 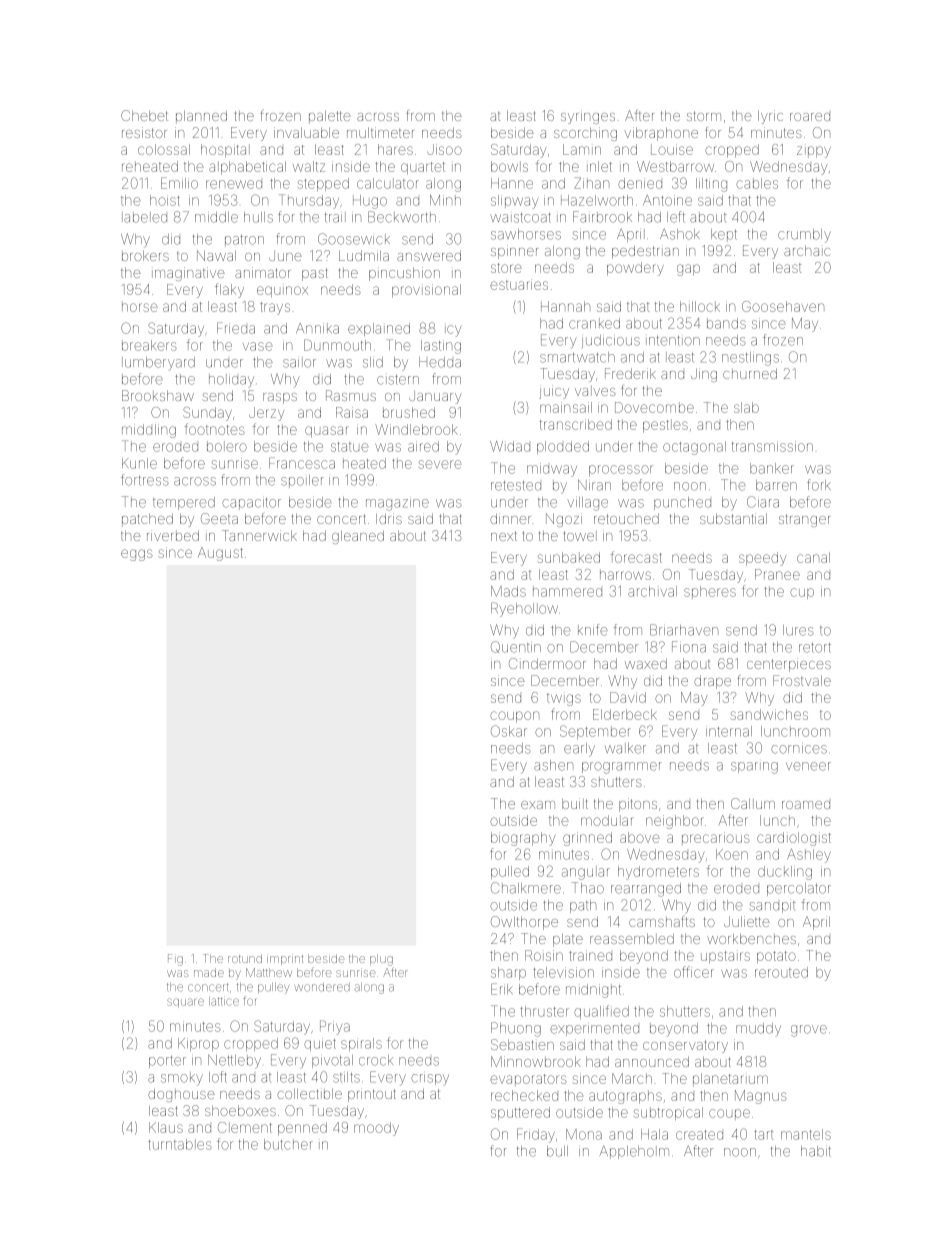 What do you see at coordinates (404, 274) in the page?
I see `pincushion` at bounding box center [404, 274].
